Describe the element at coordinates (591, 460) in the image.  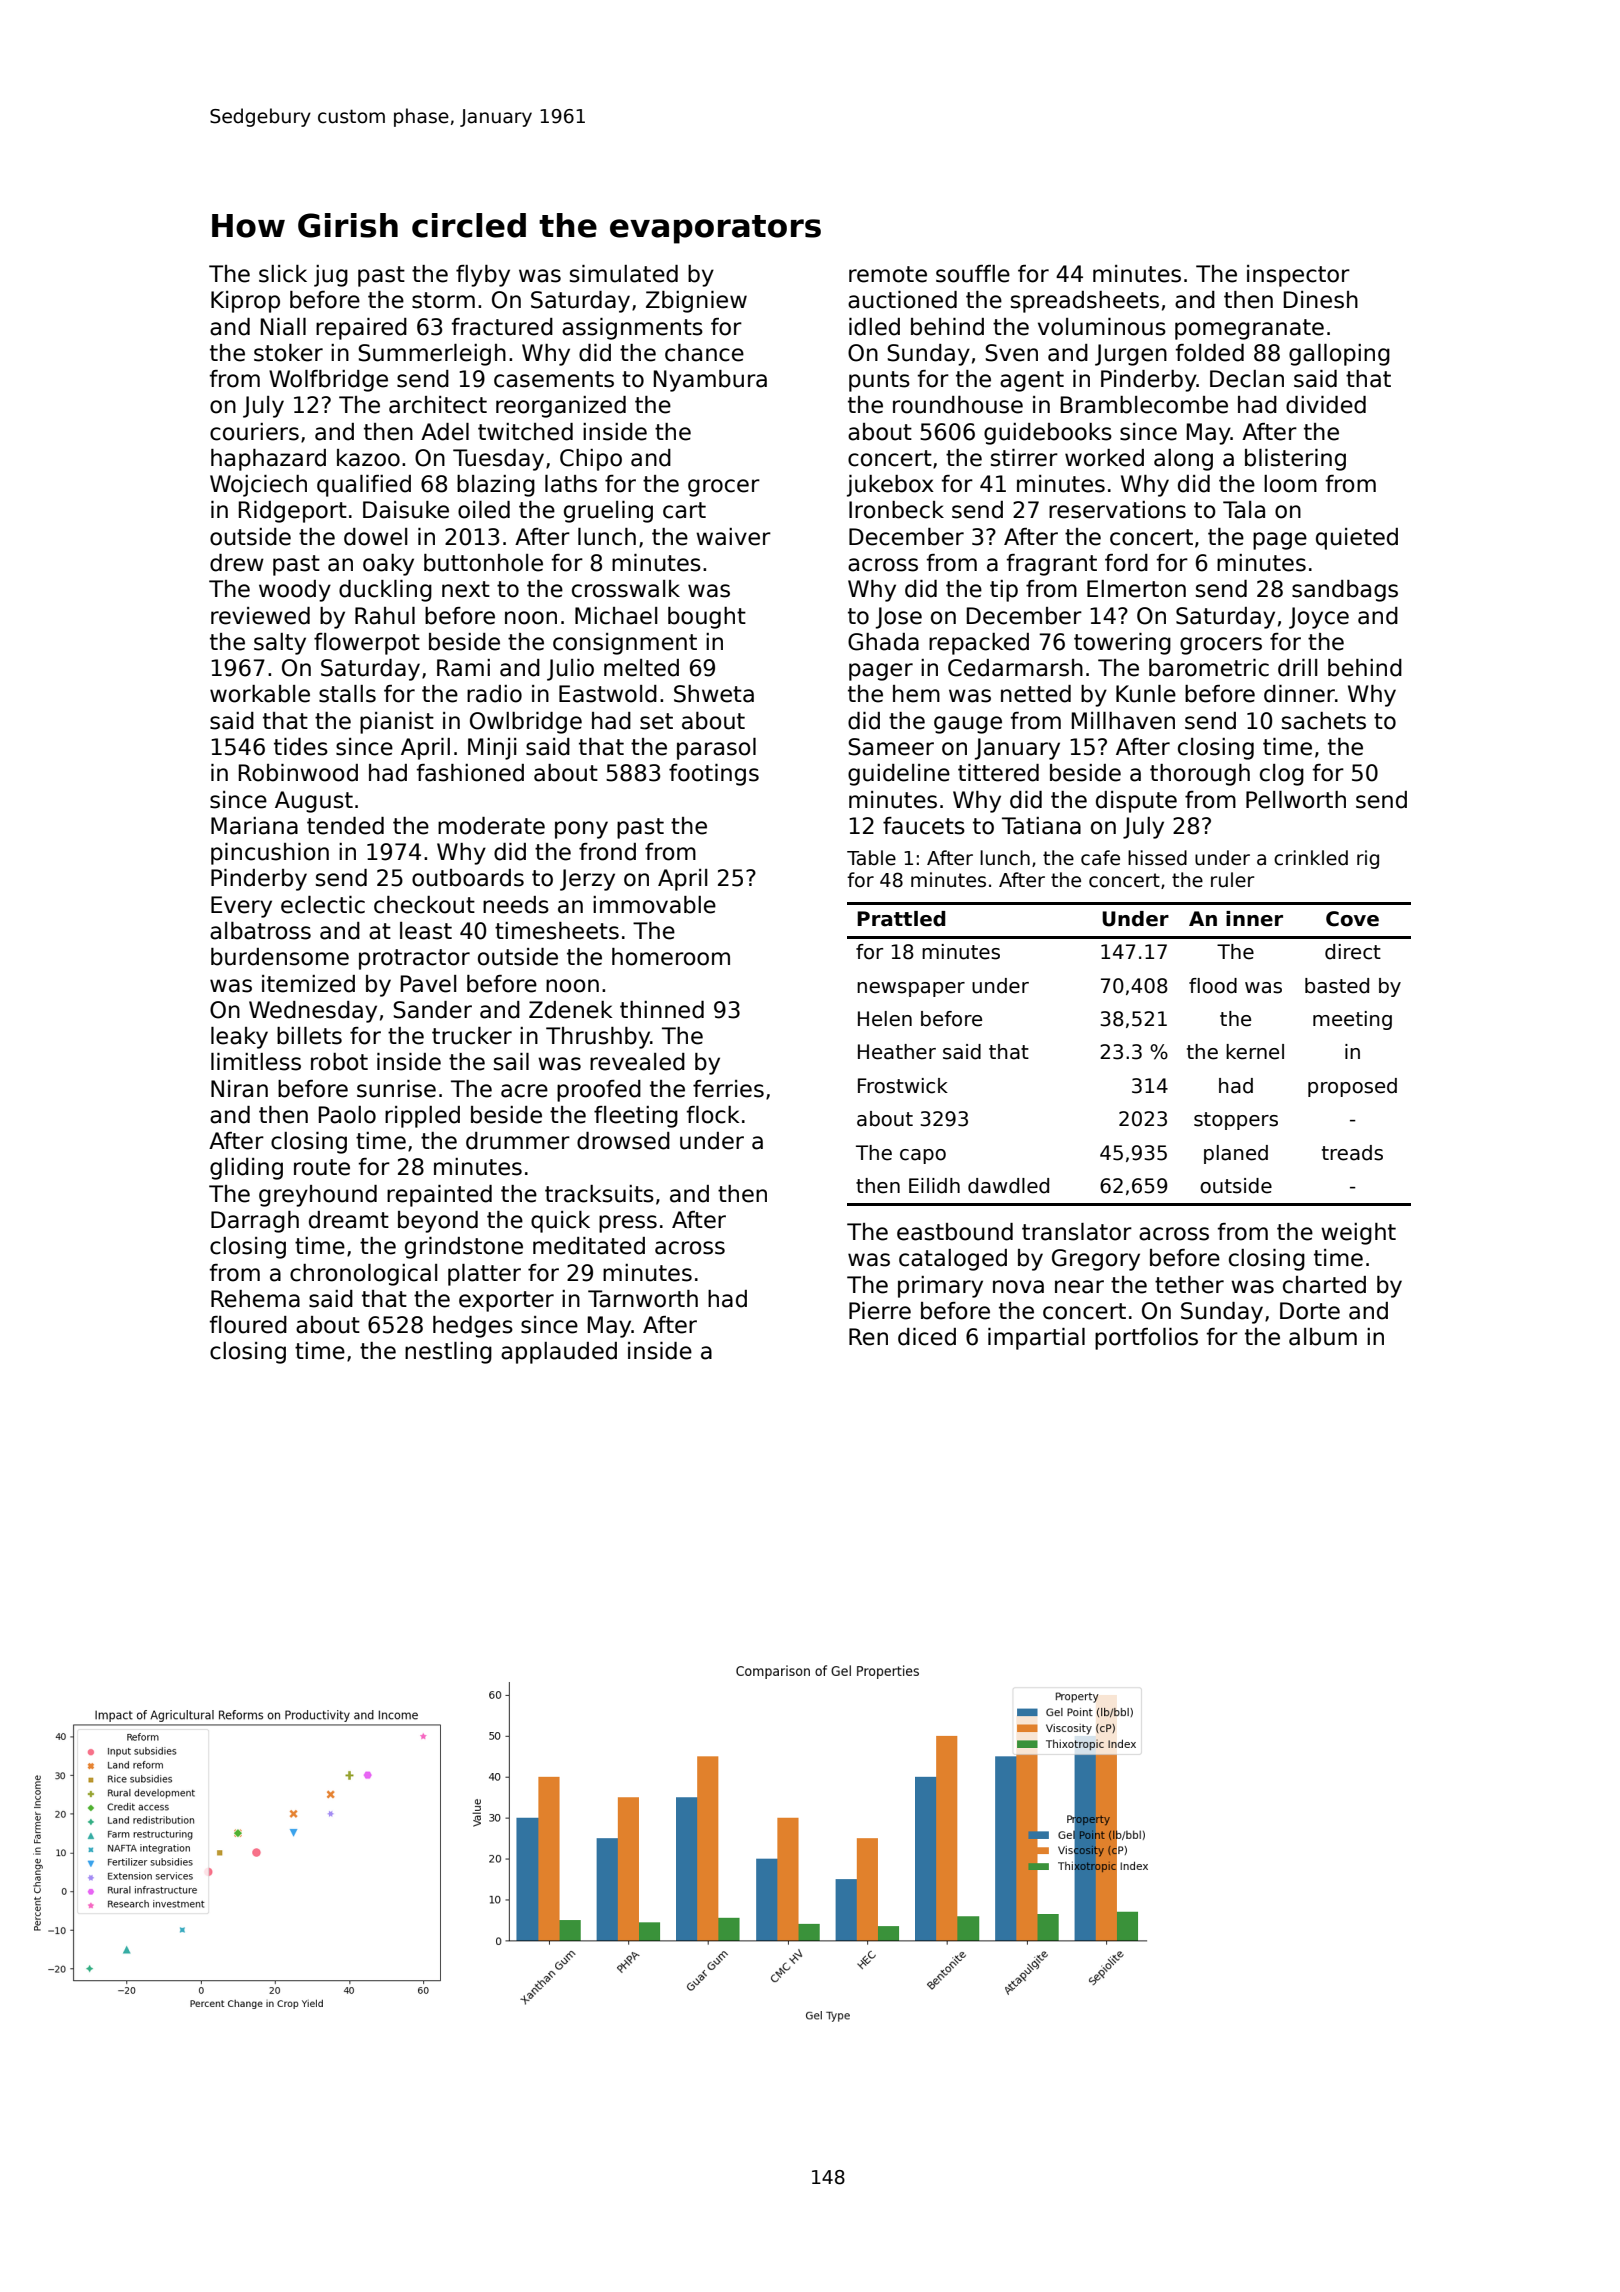
I see `Chipo` at that location.
